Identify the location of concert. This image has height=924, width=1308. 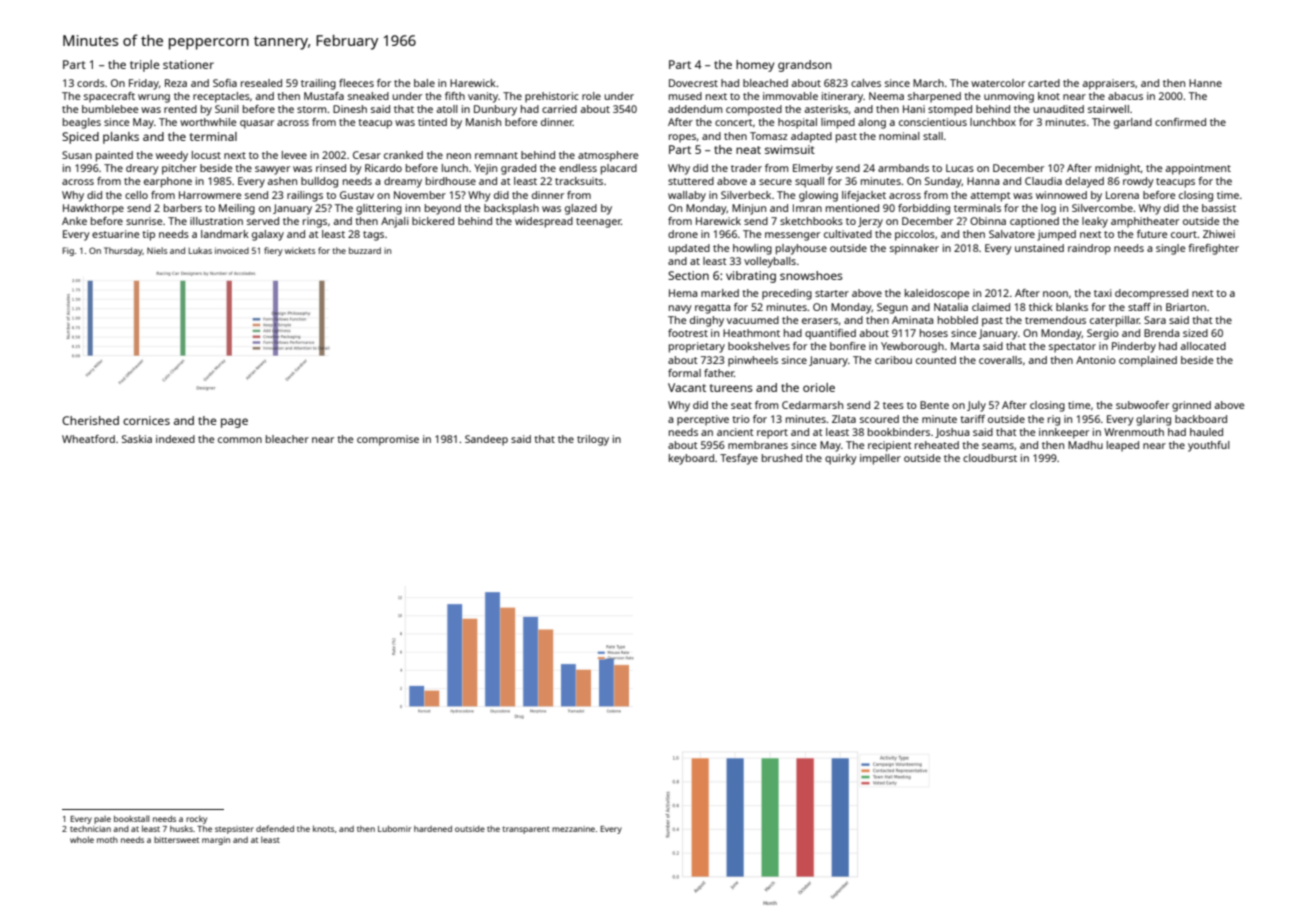
(734, 122).
